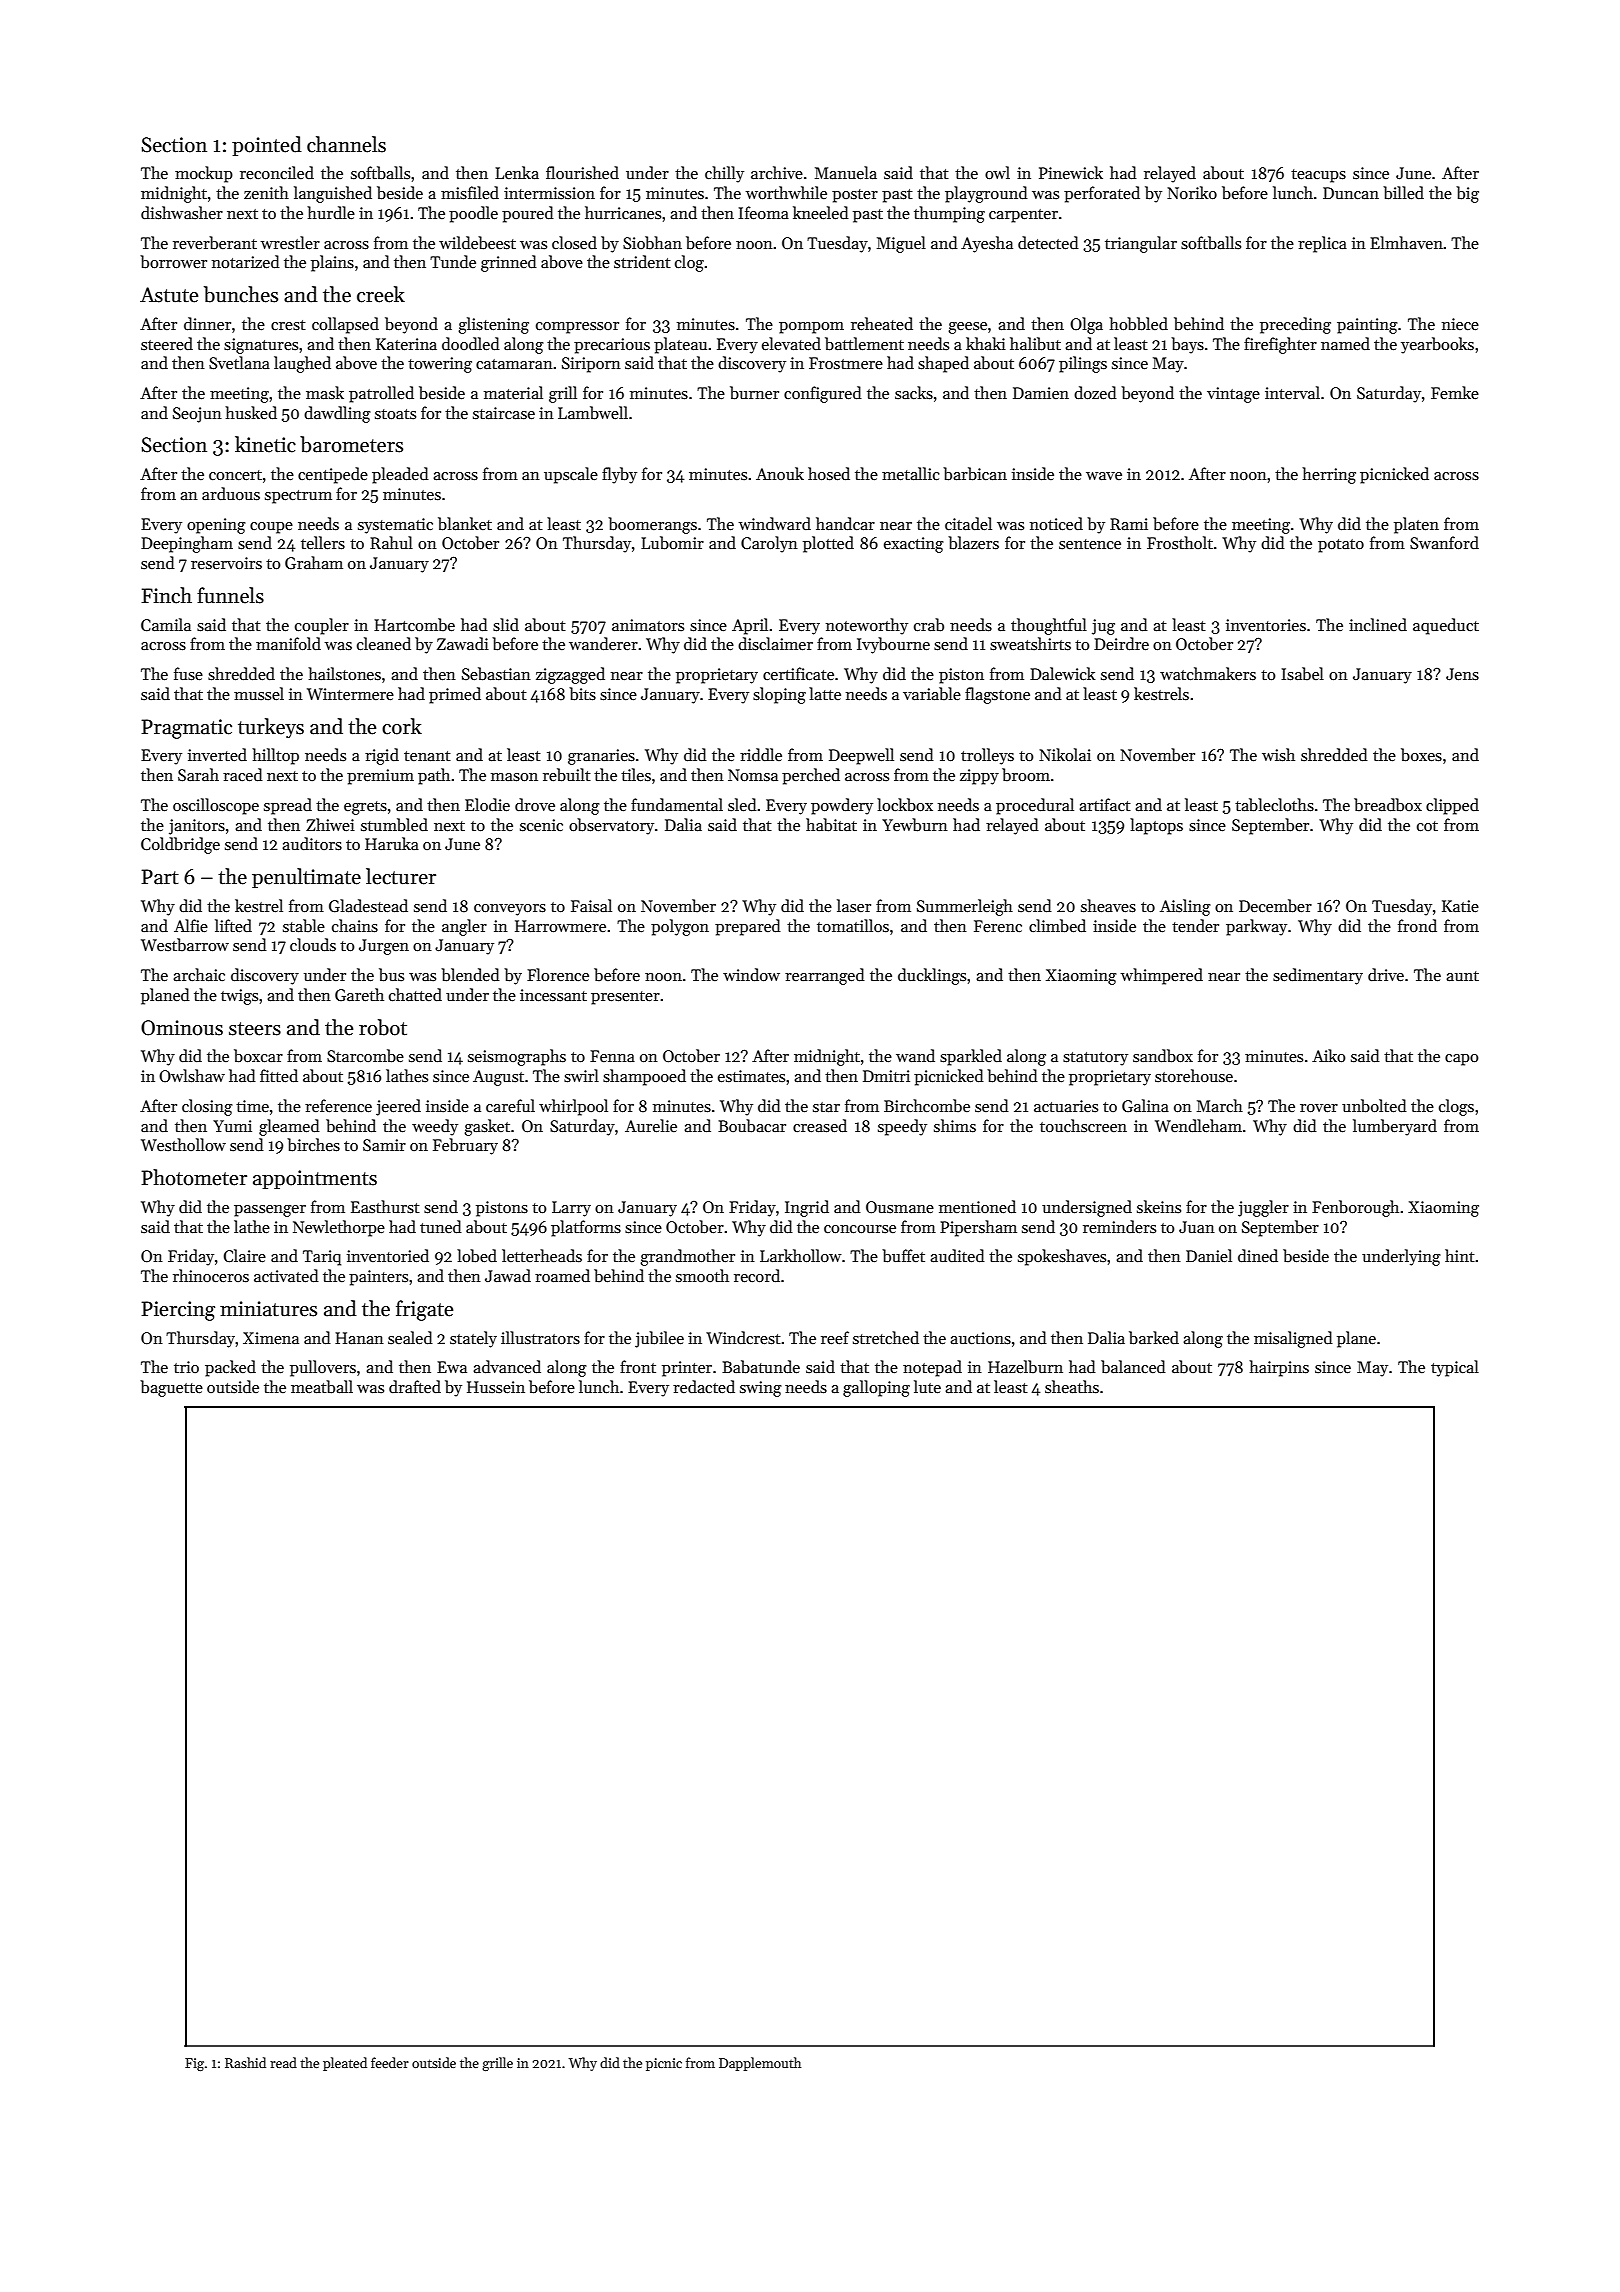 The image size is (1620, 2292). I want to click on carpenter, so click(1023, 216).
